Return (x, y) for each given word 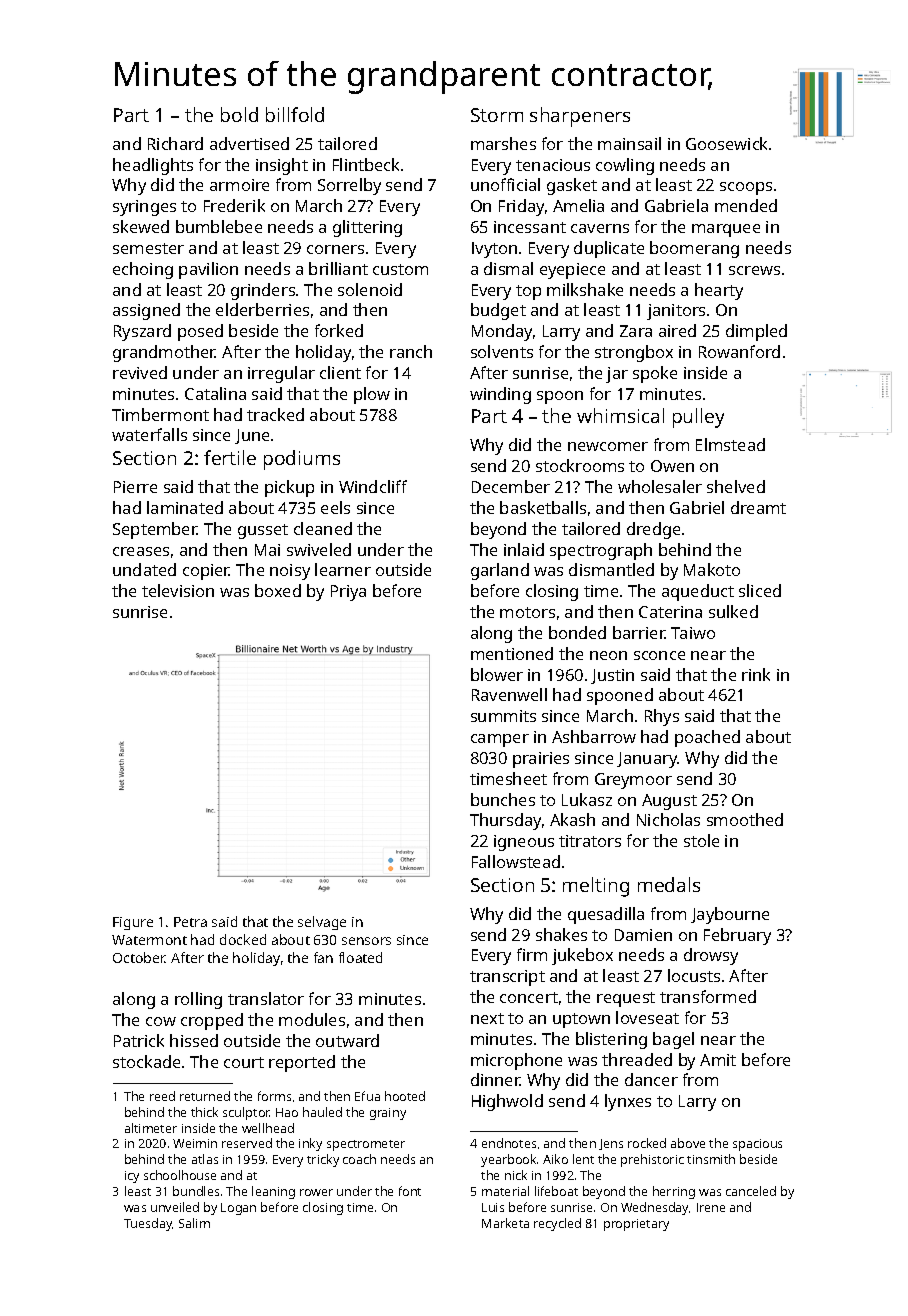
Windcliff (373, 486)
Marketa (505, 1223)
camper (500, 740)
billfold (295, 114)
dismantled (611, 569)
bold (239, 114)
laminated (185, 507)
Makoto (712, 569)
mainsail (629, 143)
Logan (238, 1209)
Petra (190, 922)
